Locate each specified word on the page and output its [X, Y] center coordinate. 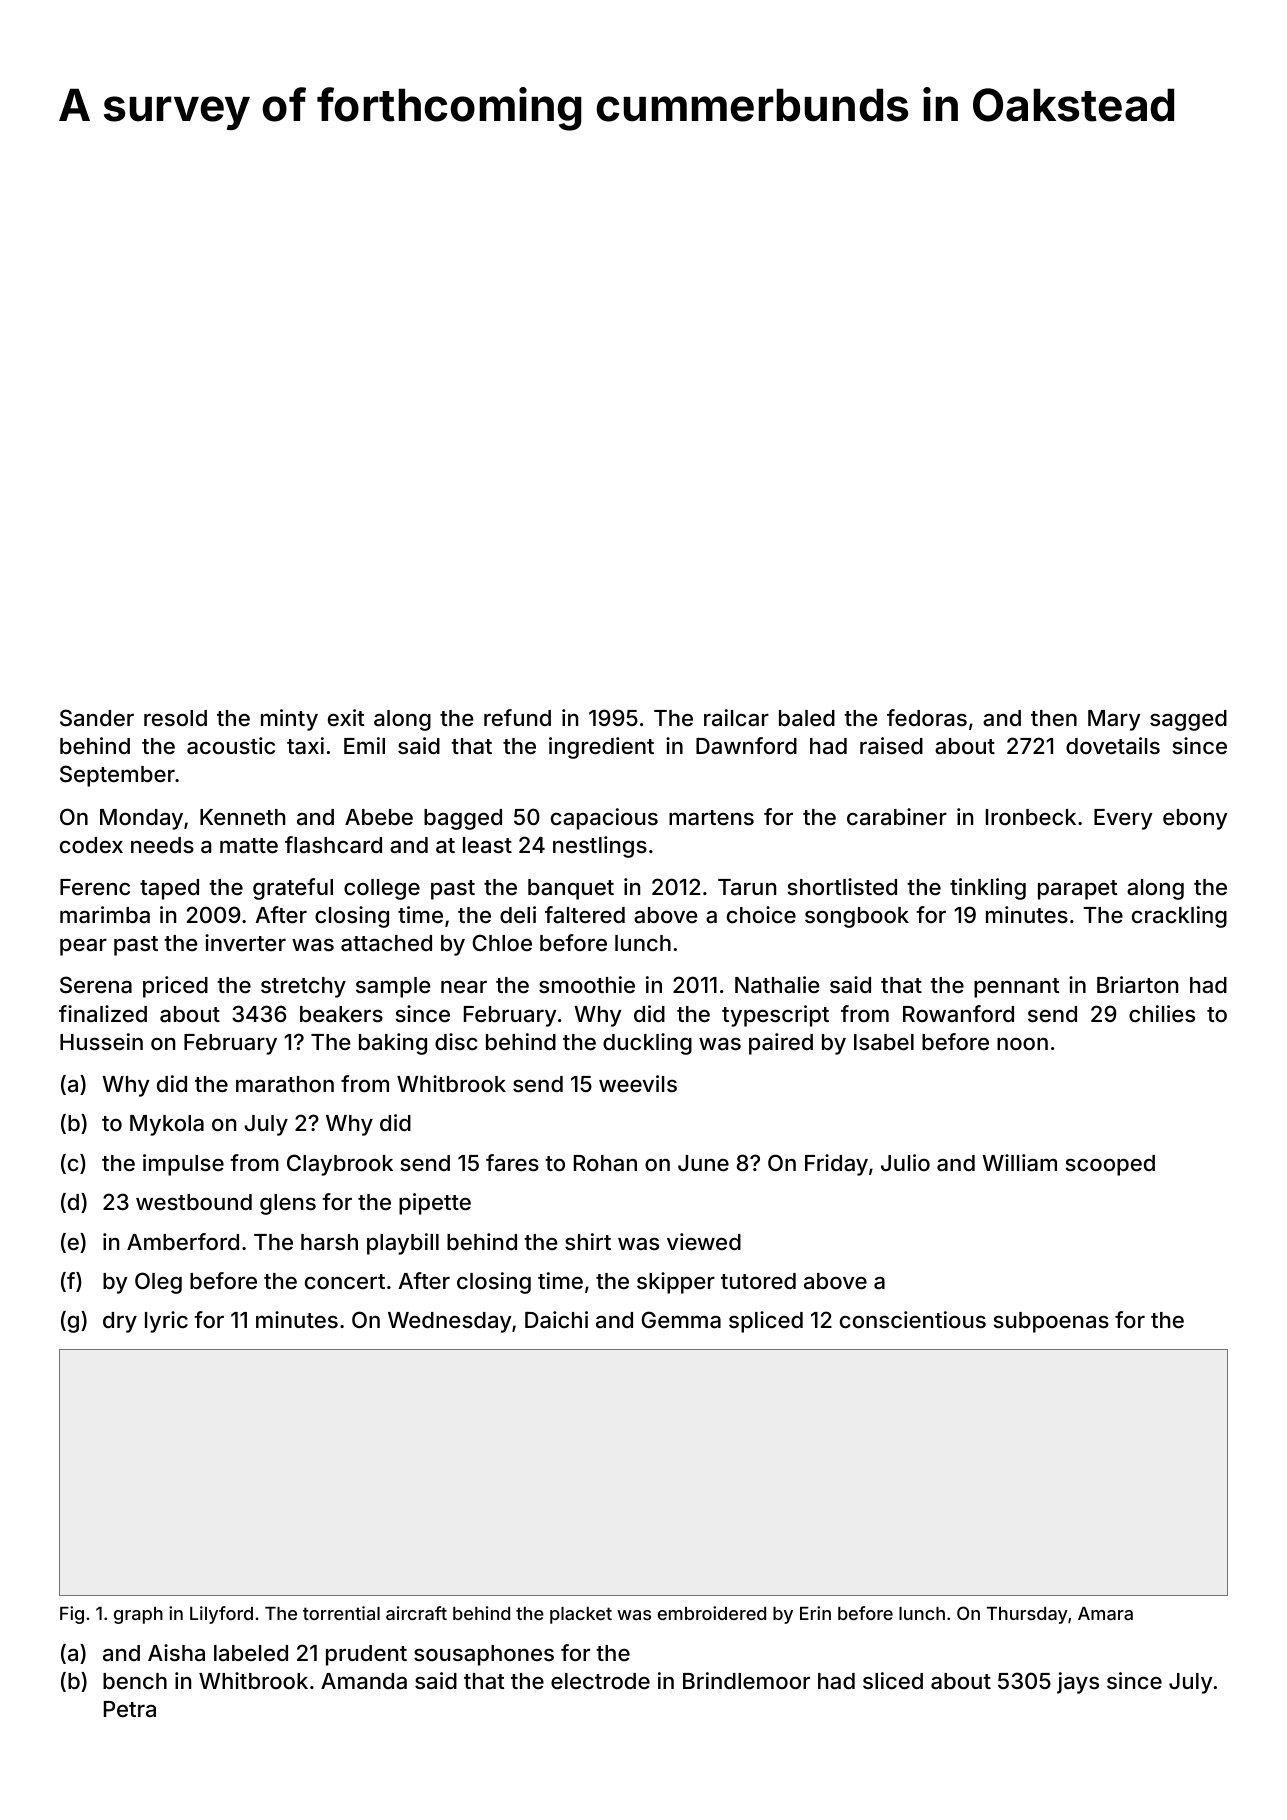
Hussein [101, 1041]
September [117, 776]
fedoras [927, 718]
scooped [1110, 1165]
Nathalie [777, 985]
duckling [647, 1044]
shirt [588, 1241]
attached [386, 943]
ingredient [601, 748]
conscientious [913, 1319]
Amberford [183, 1241]
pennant [1017, 988]
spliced [766, 1322]
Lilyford [221, 1615]
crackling [1179, 917]
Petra [130, 1709]
